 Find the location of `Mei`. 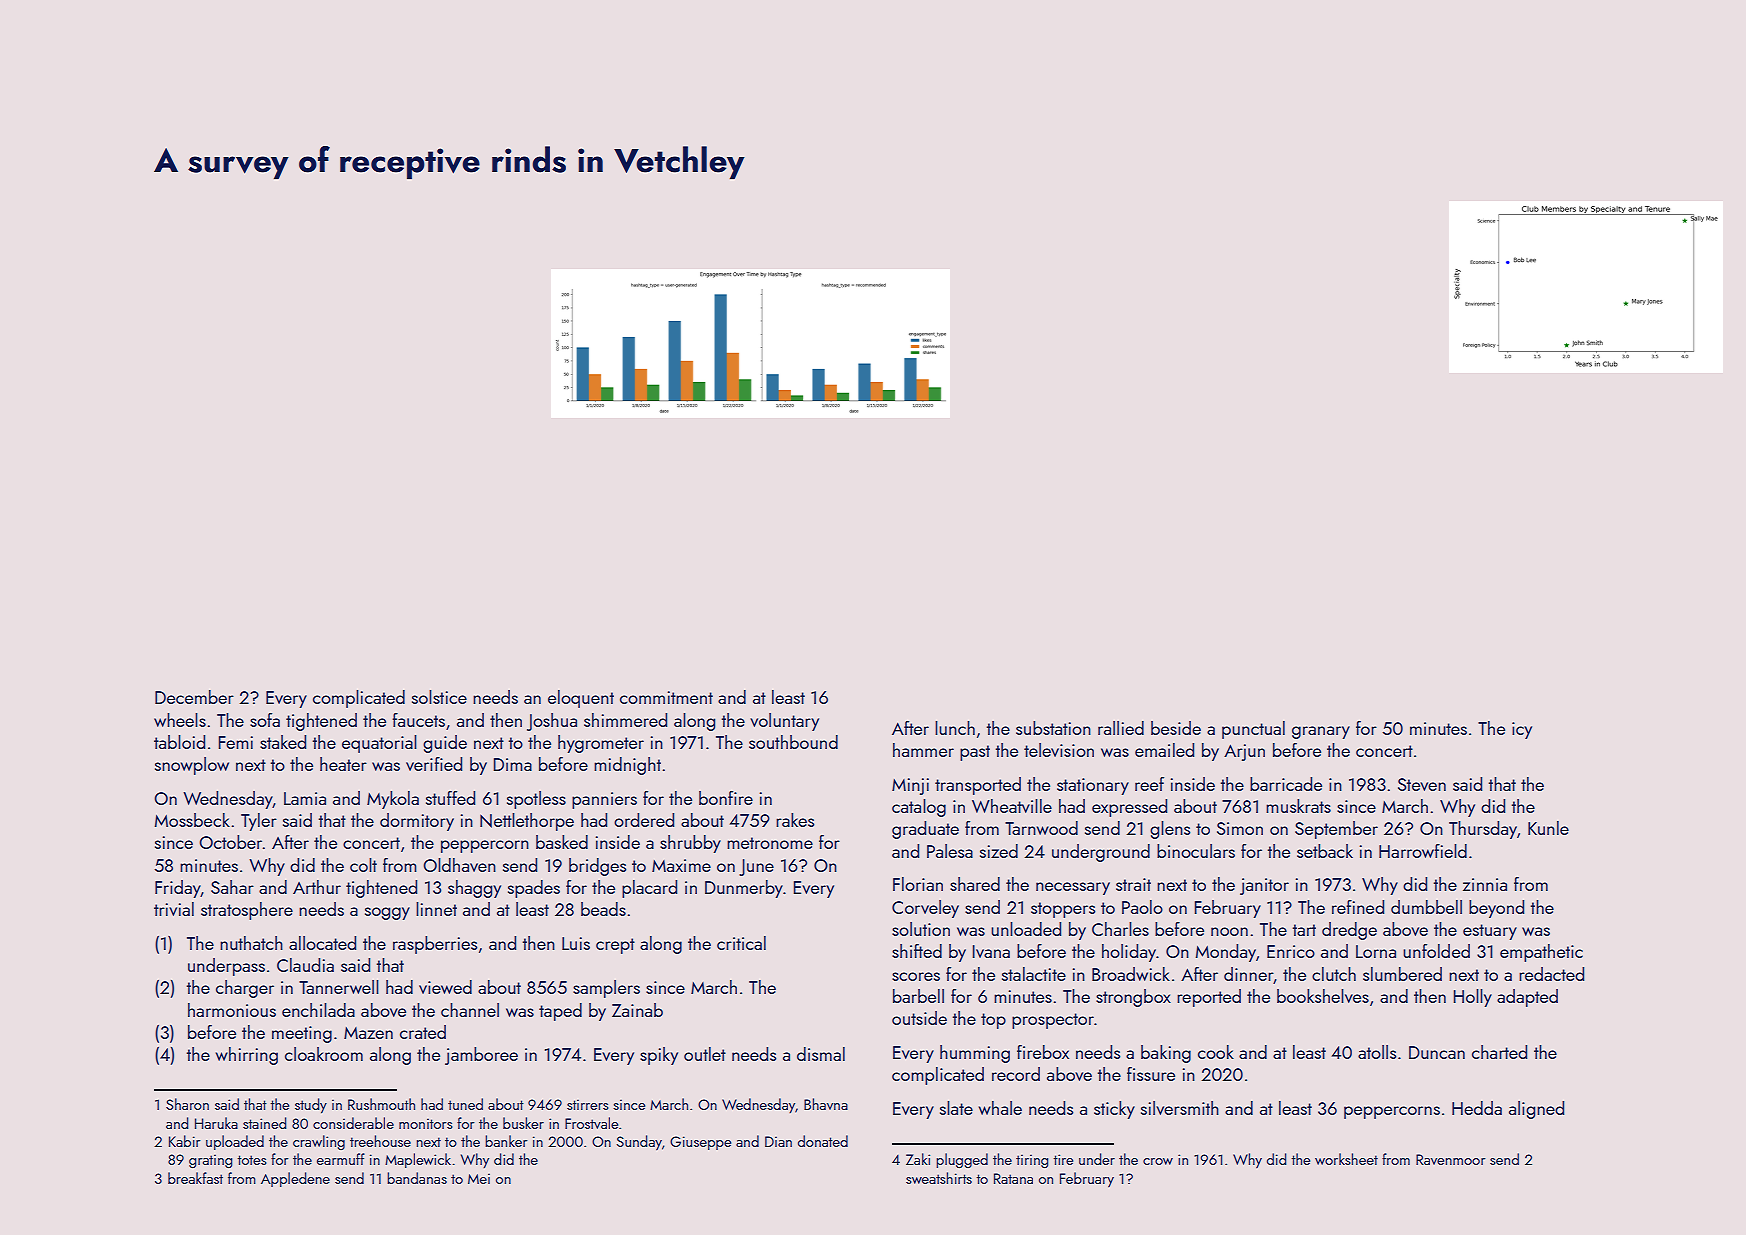

Mei is located at coordinates (479, 1178).
